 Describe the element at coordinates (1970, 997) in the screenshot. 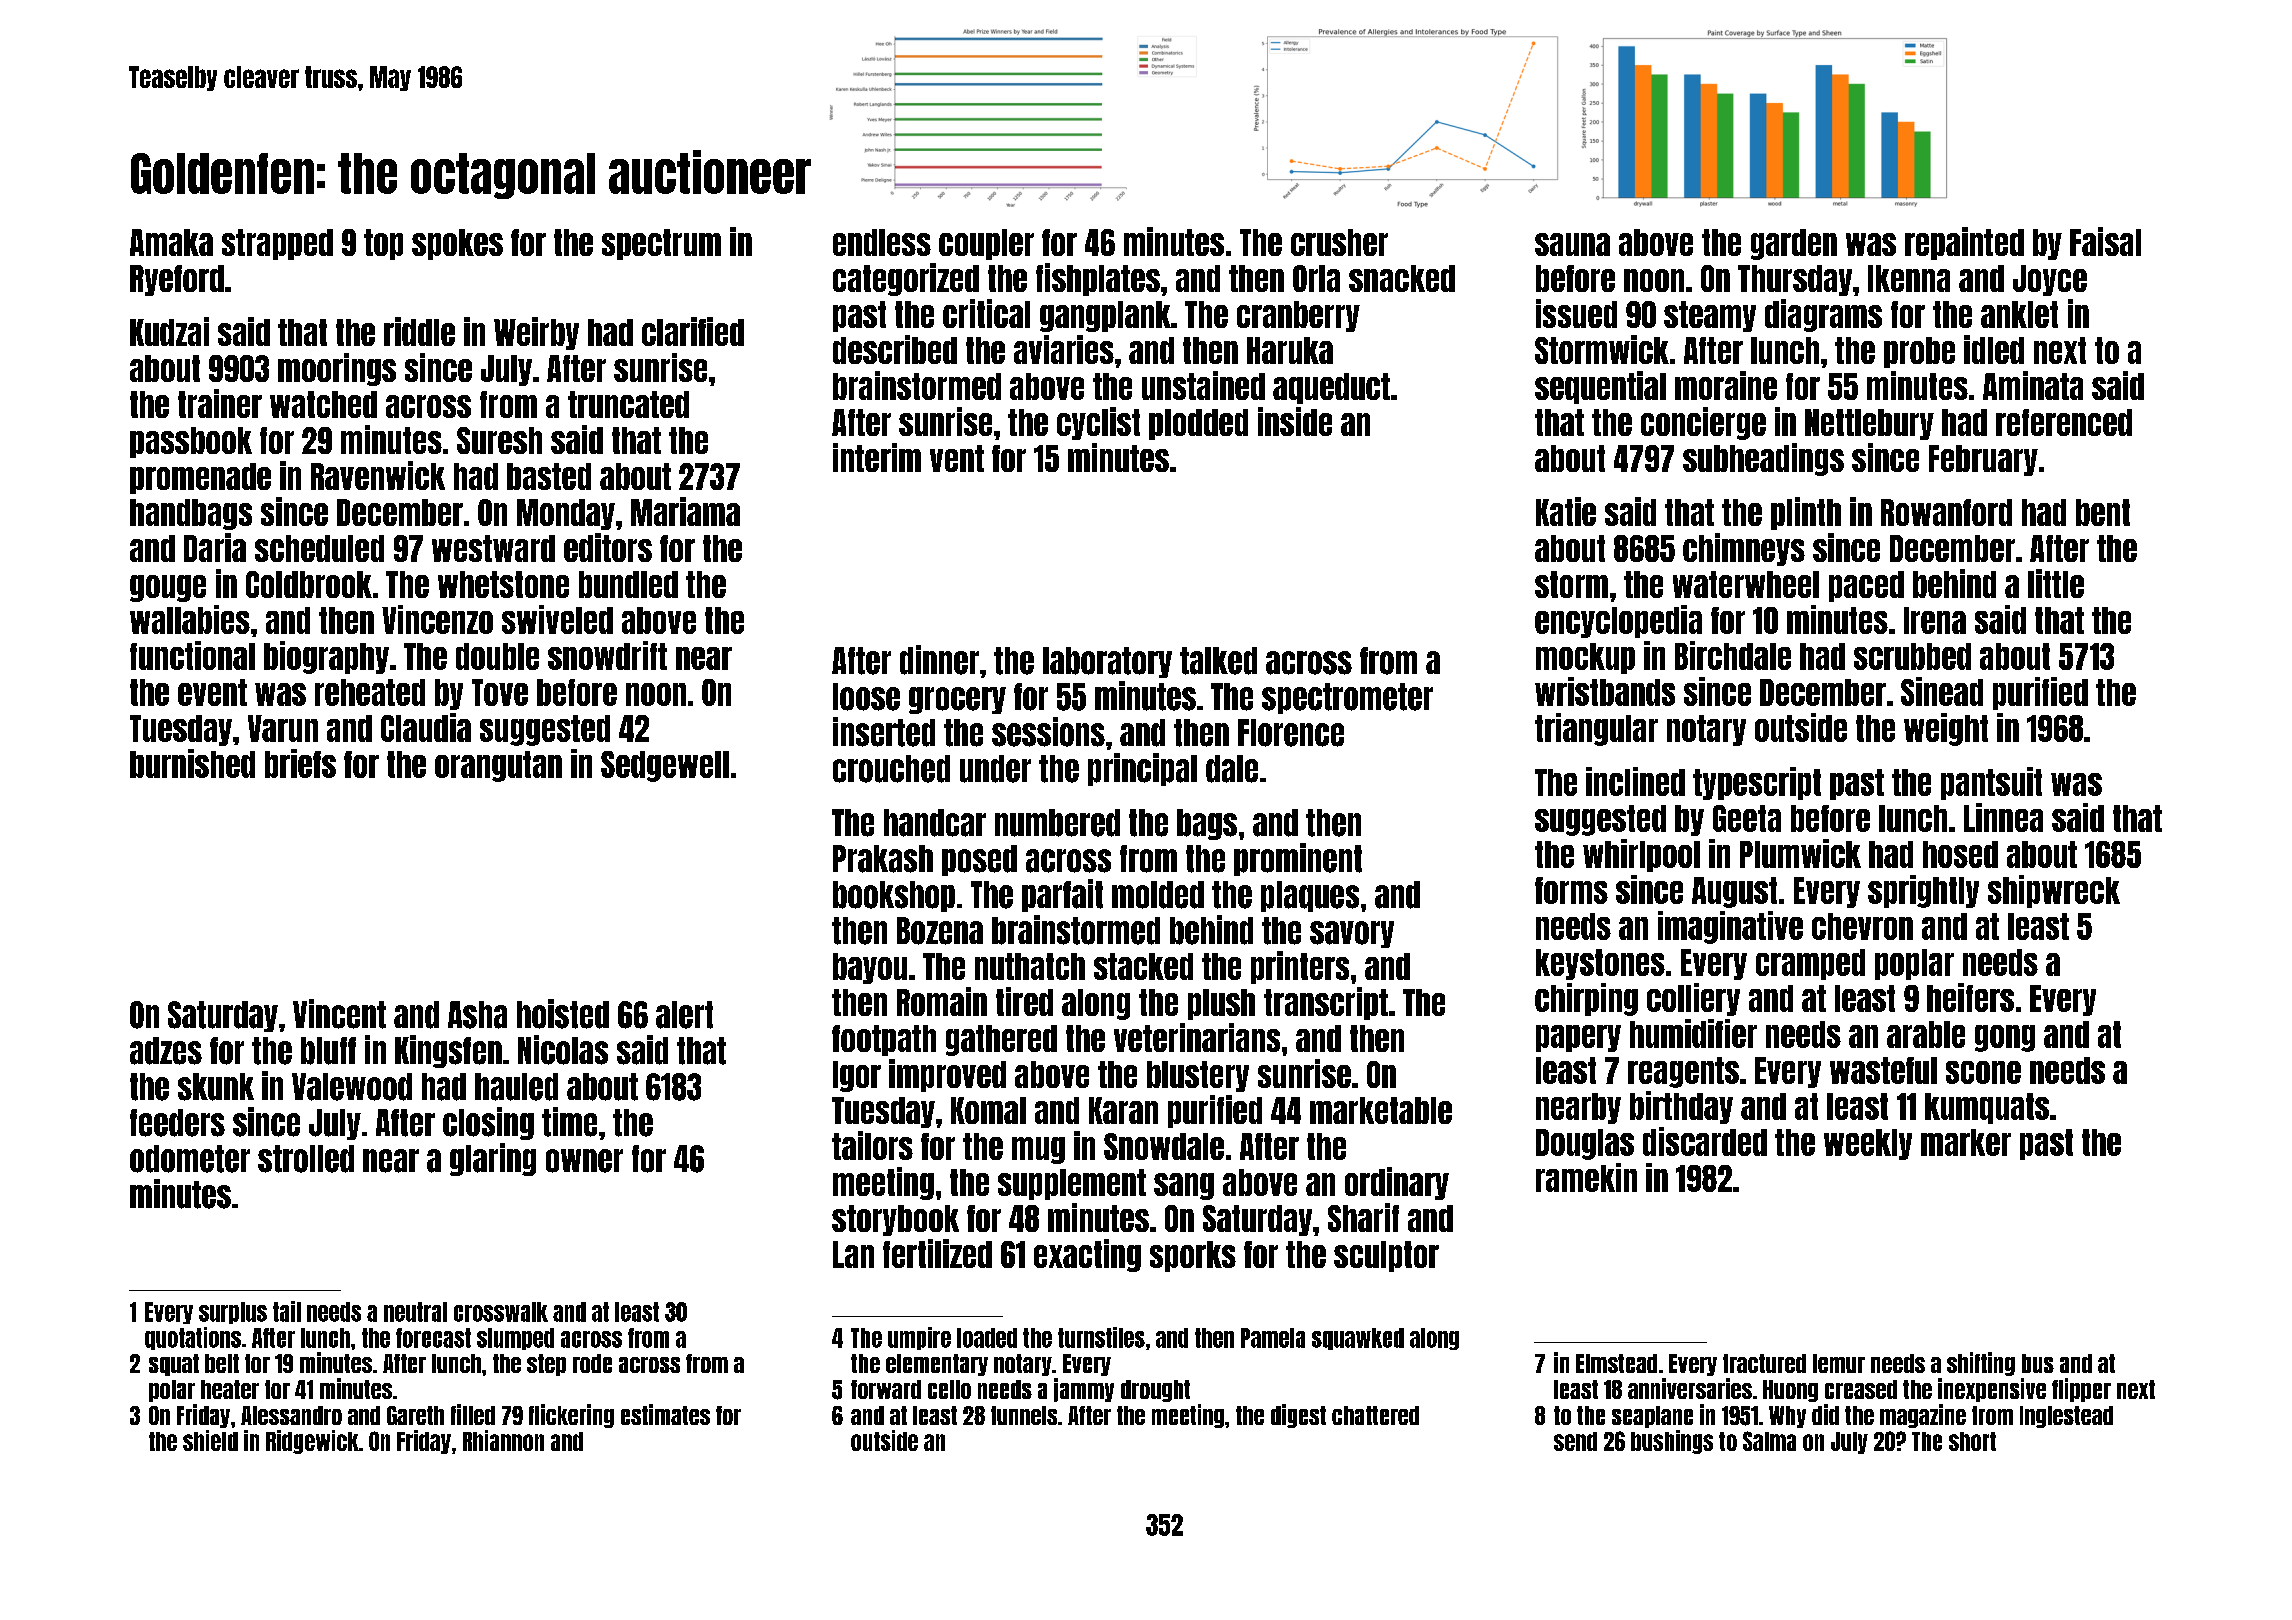

I see `heifers` at that location.
